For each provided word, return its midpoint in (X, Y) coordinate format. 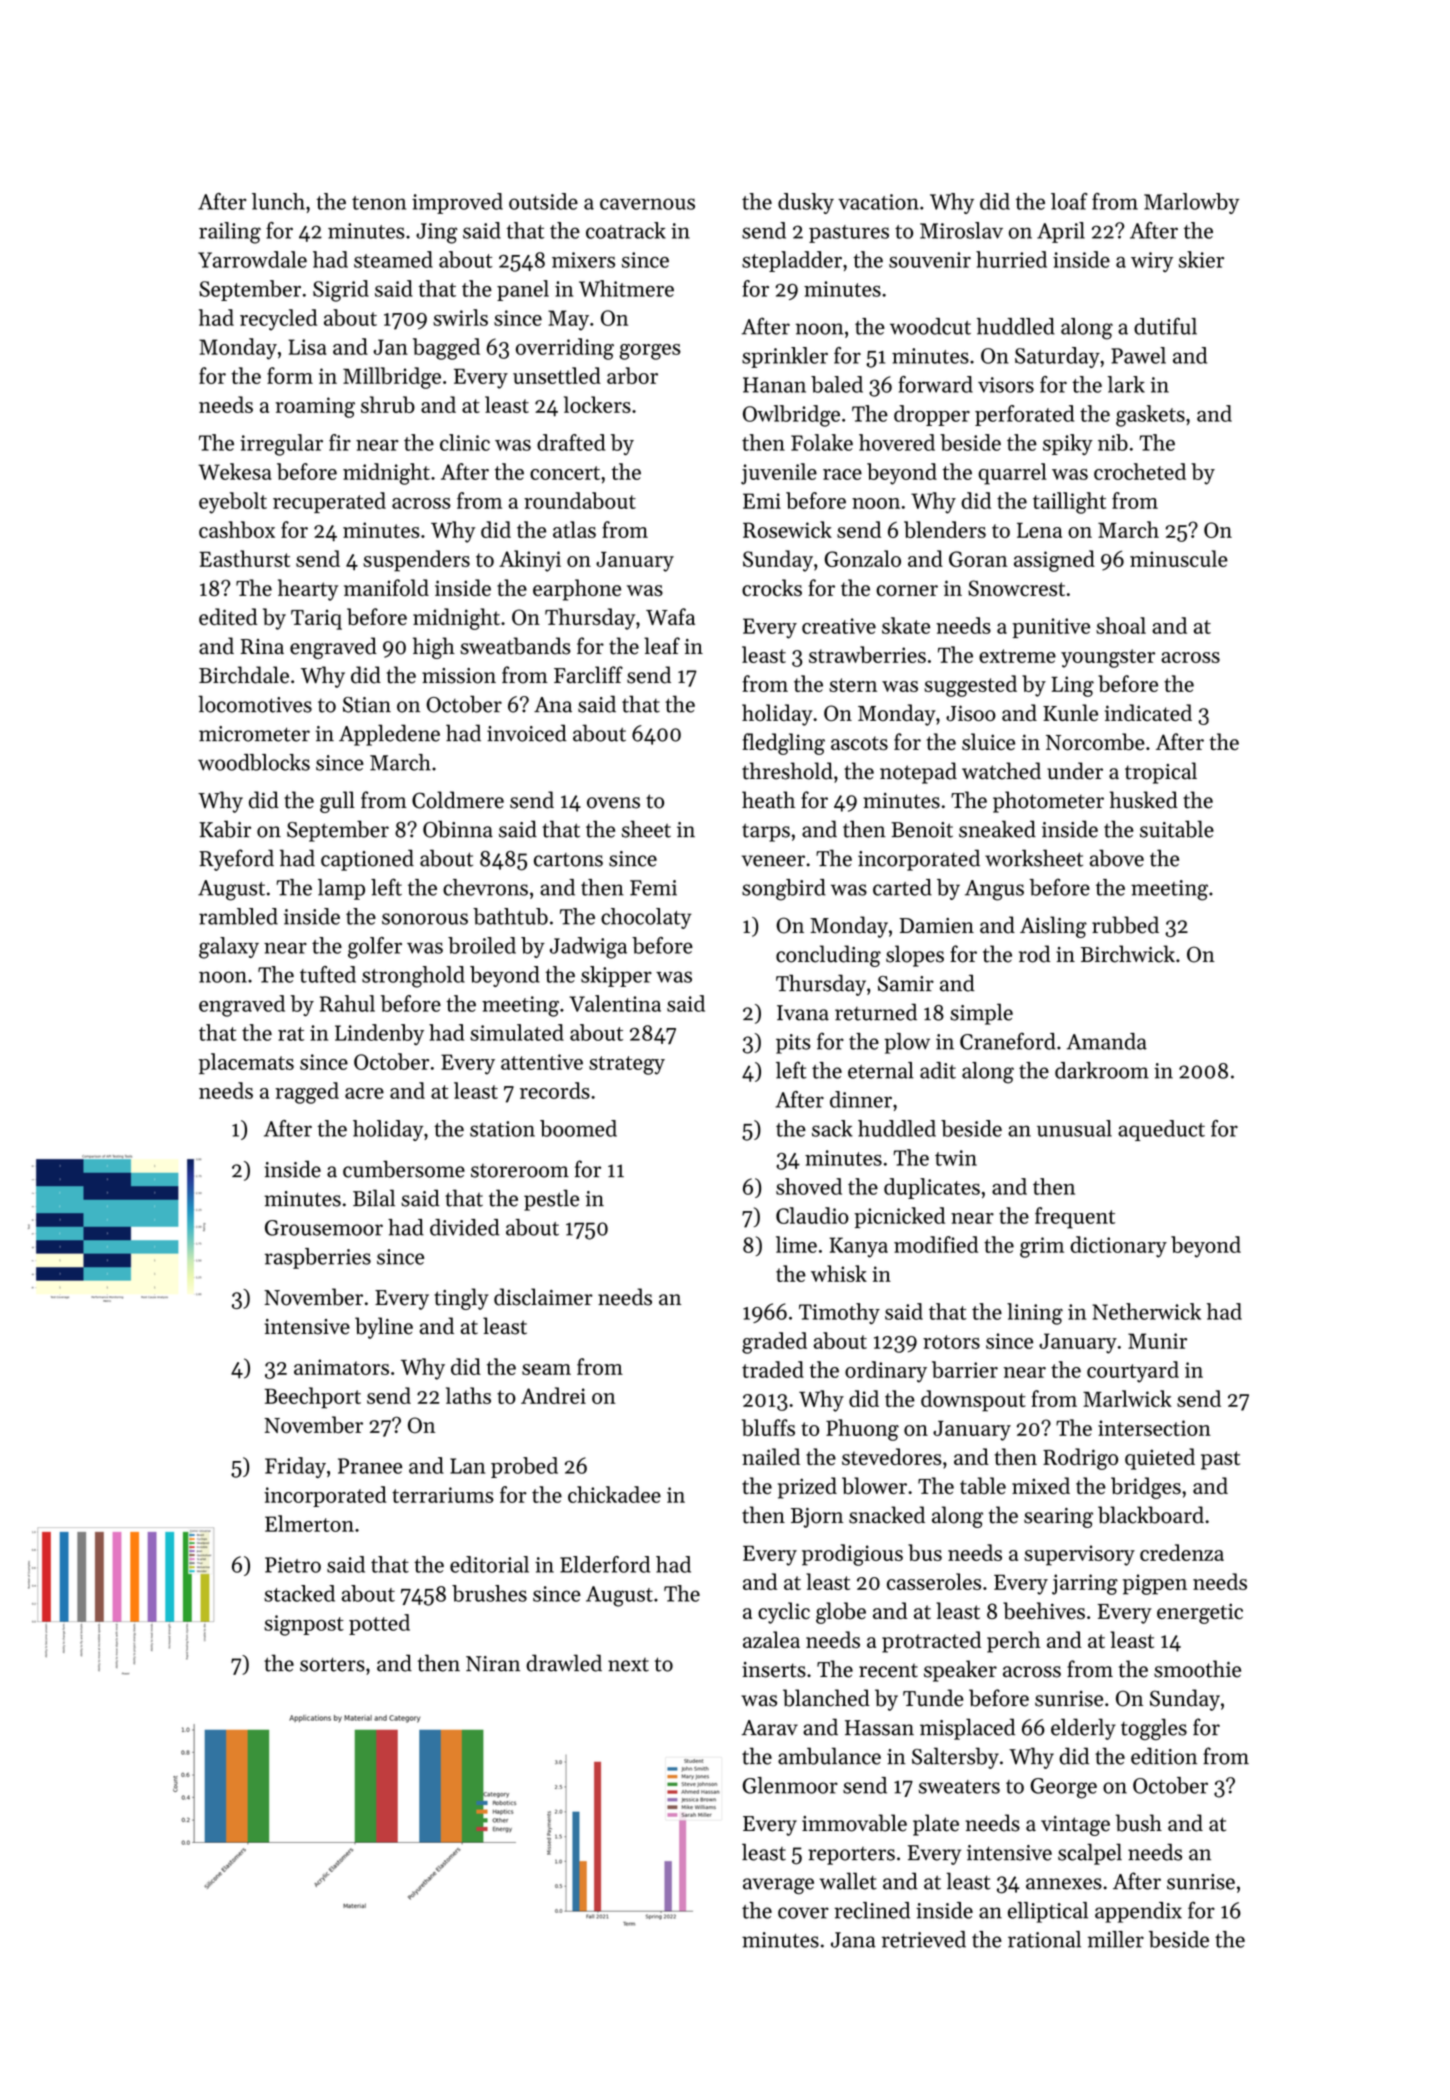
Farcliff (588, 675)
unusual (1074, 1128)
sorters (332, 1664)
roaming (315, 407)
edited (228, 616)
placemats (246, 1063)
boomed (578, 1128)
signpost (304, 1625)
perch (1014, 1642)
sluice (988, 741)
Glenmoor (790, 1785)
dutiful (1165, 326)
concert (565, 473)
